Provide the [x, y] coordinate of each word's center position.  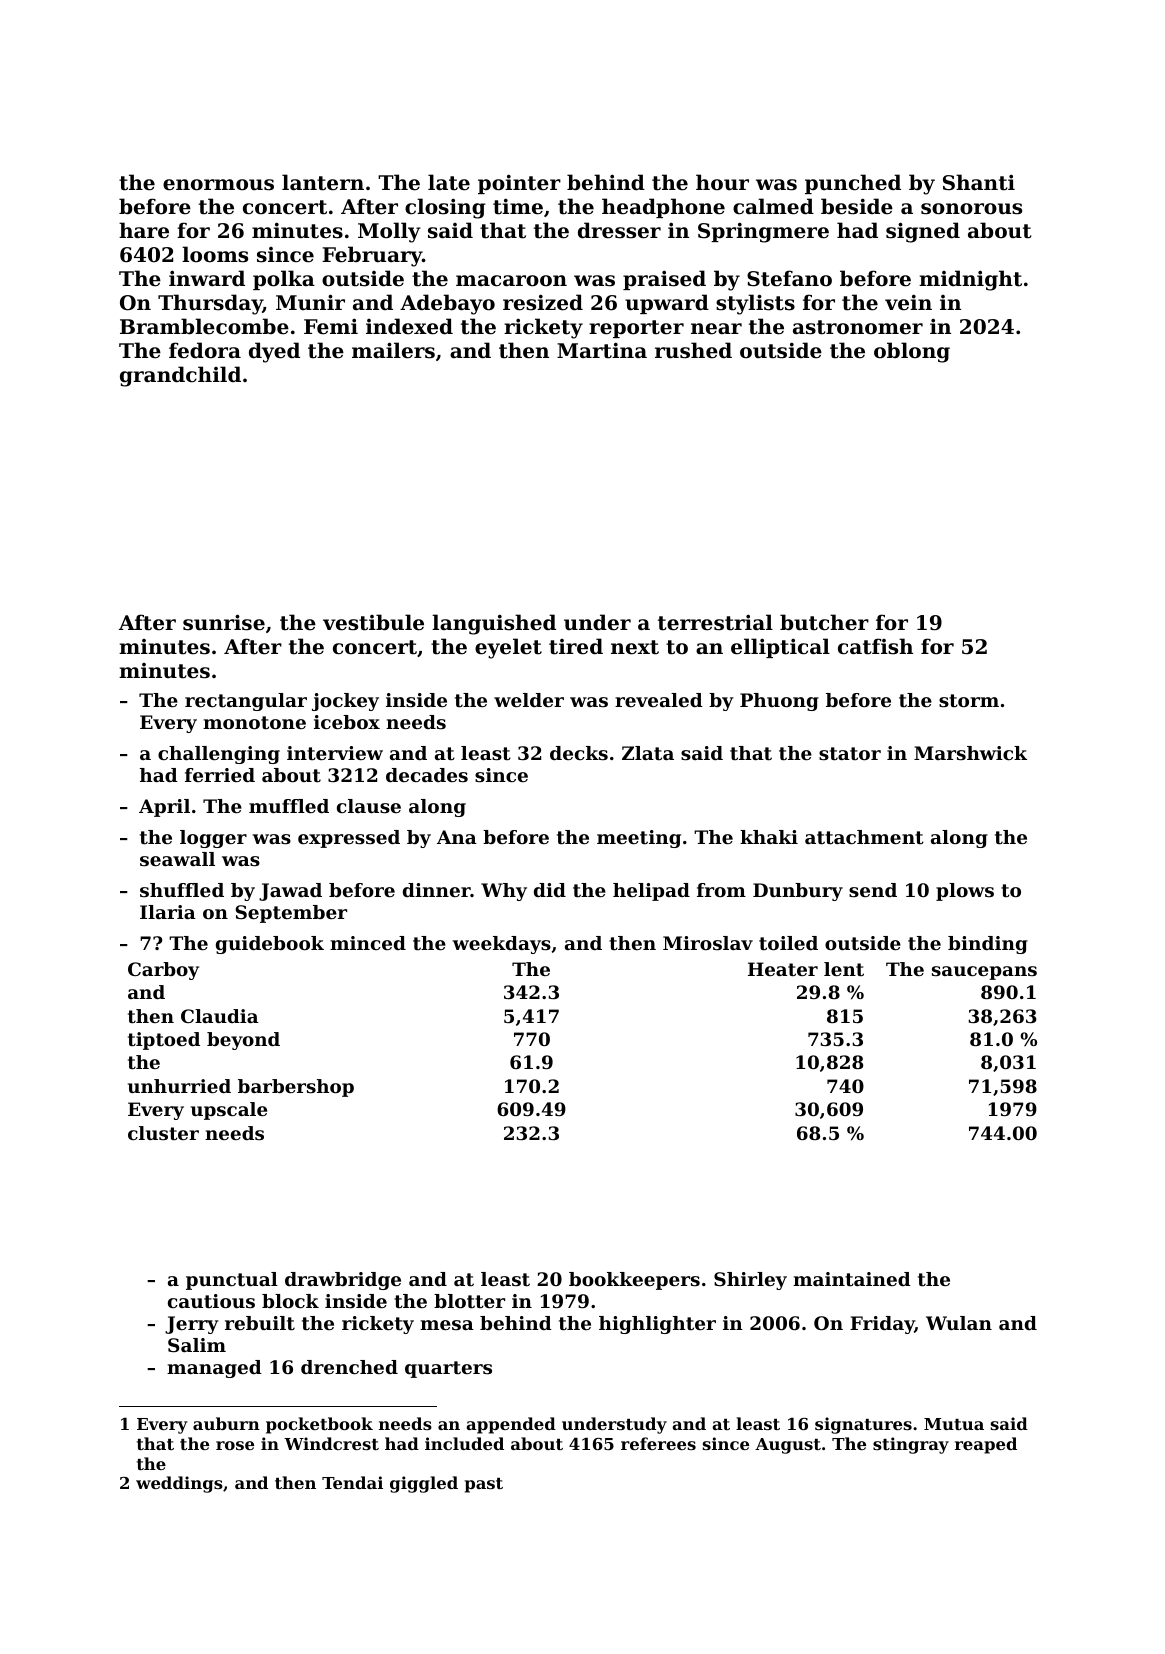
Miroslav [708, 943]
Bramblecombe [204, 326]
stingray [911, 1445]
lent [844, 969]
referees [658, 1443]
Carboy [163, 971]
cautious [211, 1301]
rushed [693, 350]
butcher [824, 622]
